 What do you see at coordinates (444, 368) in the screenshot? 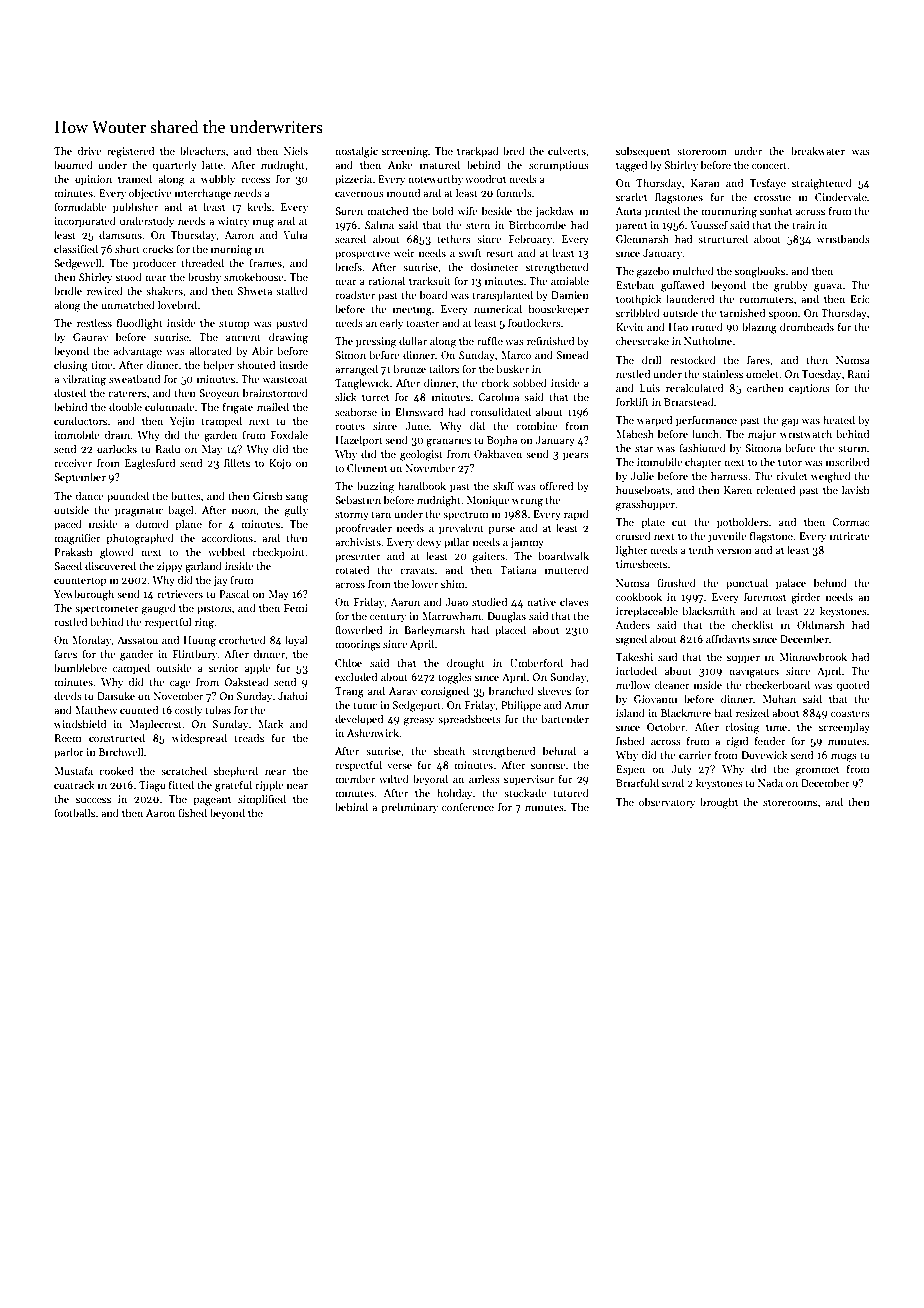
I see `tailors` at bounding box center [444, 368].
